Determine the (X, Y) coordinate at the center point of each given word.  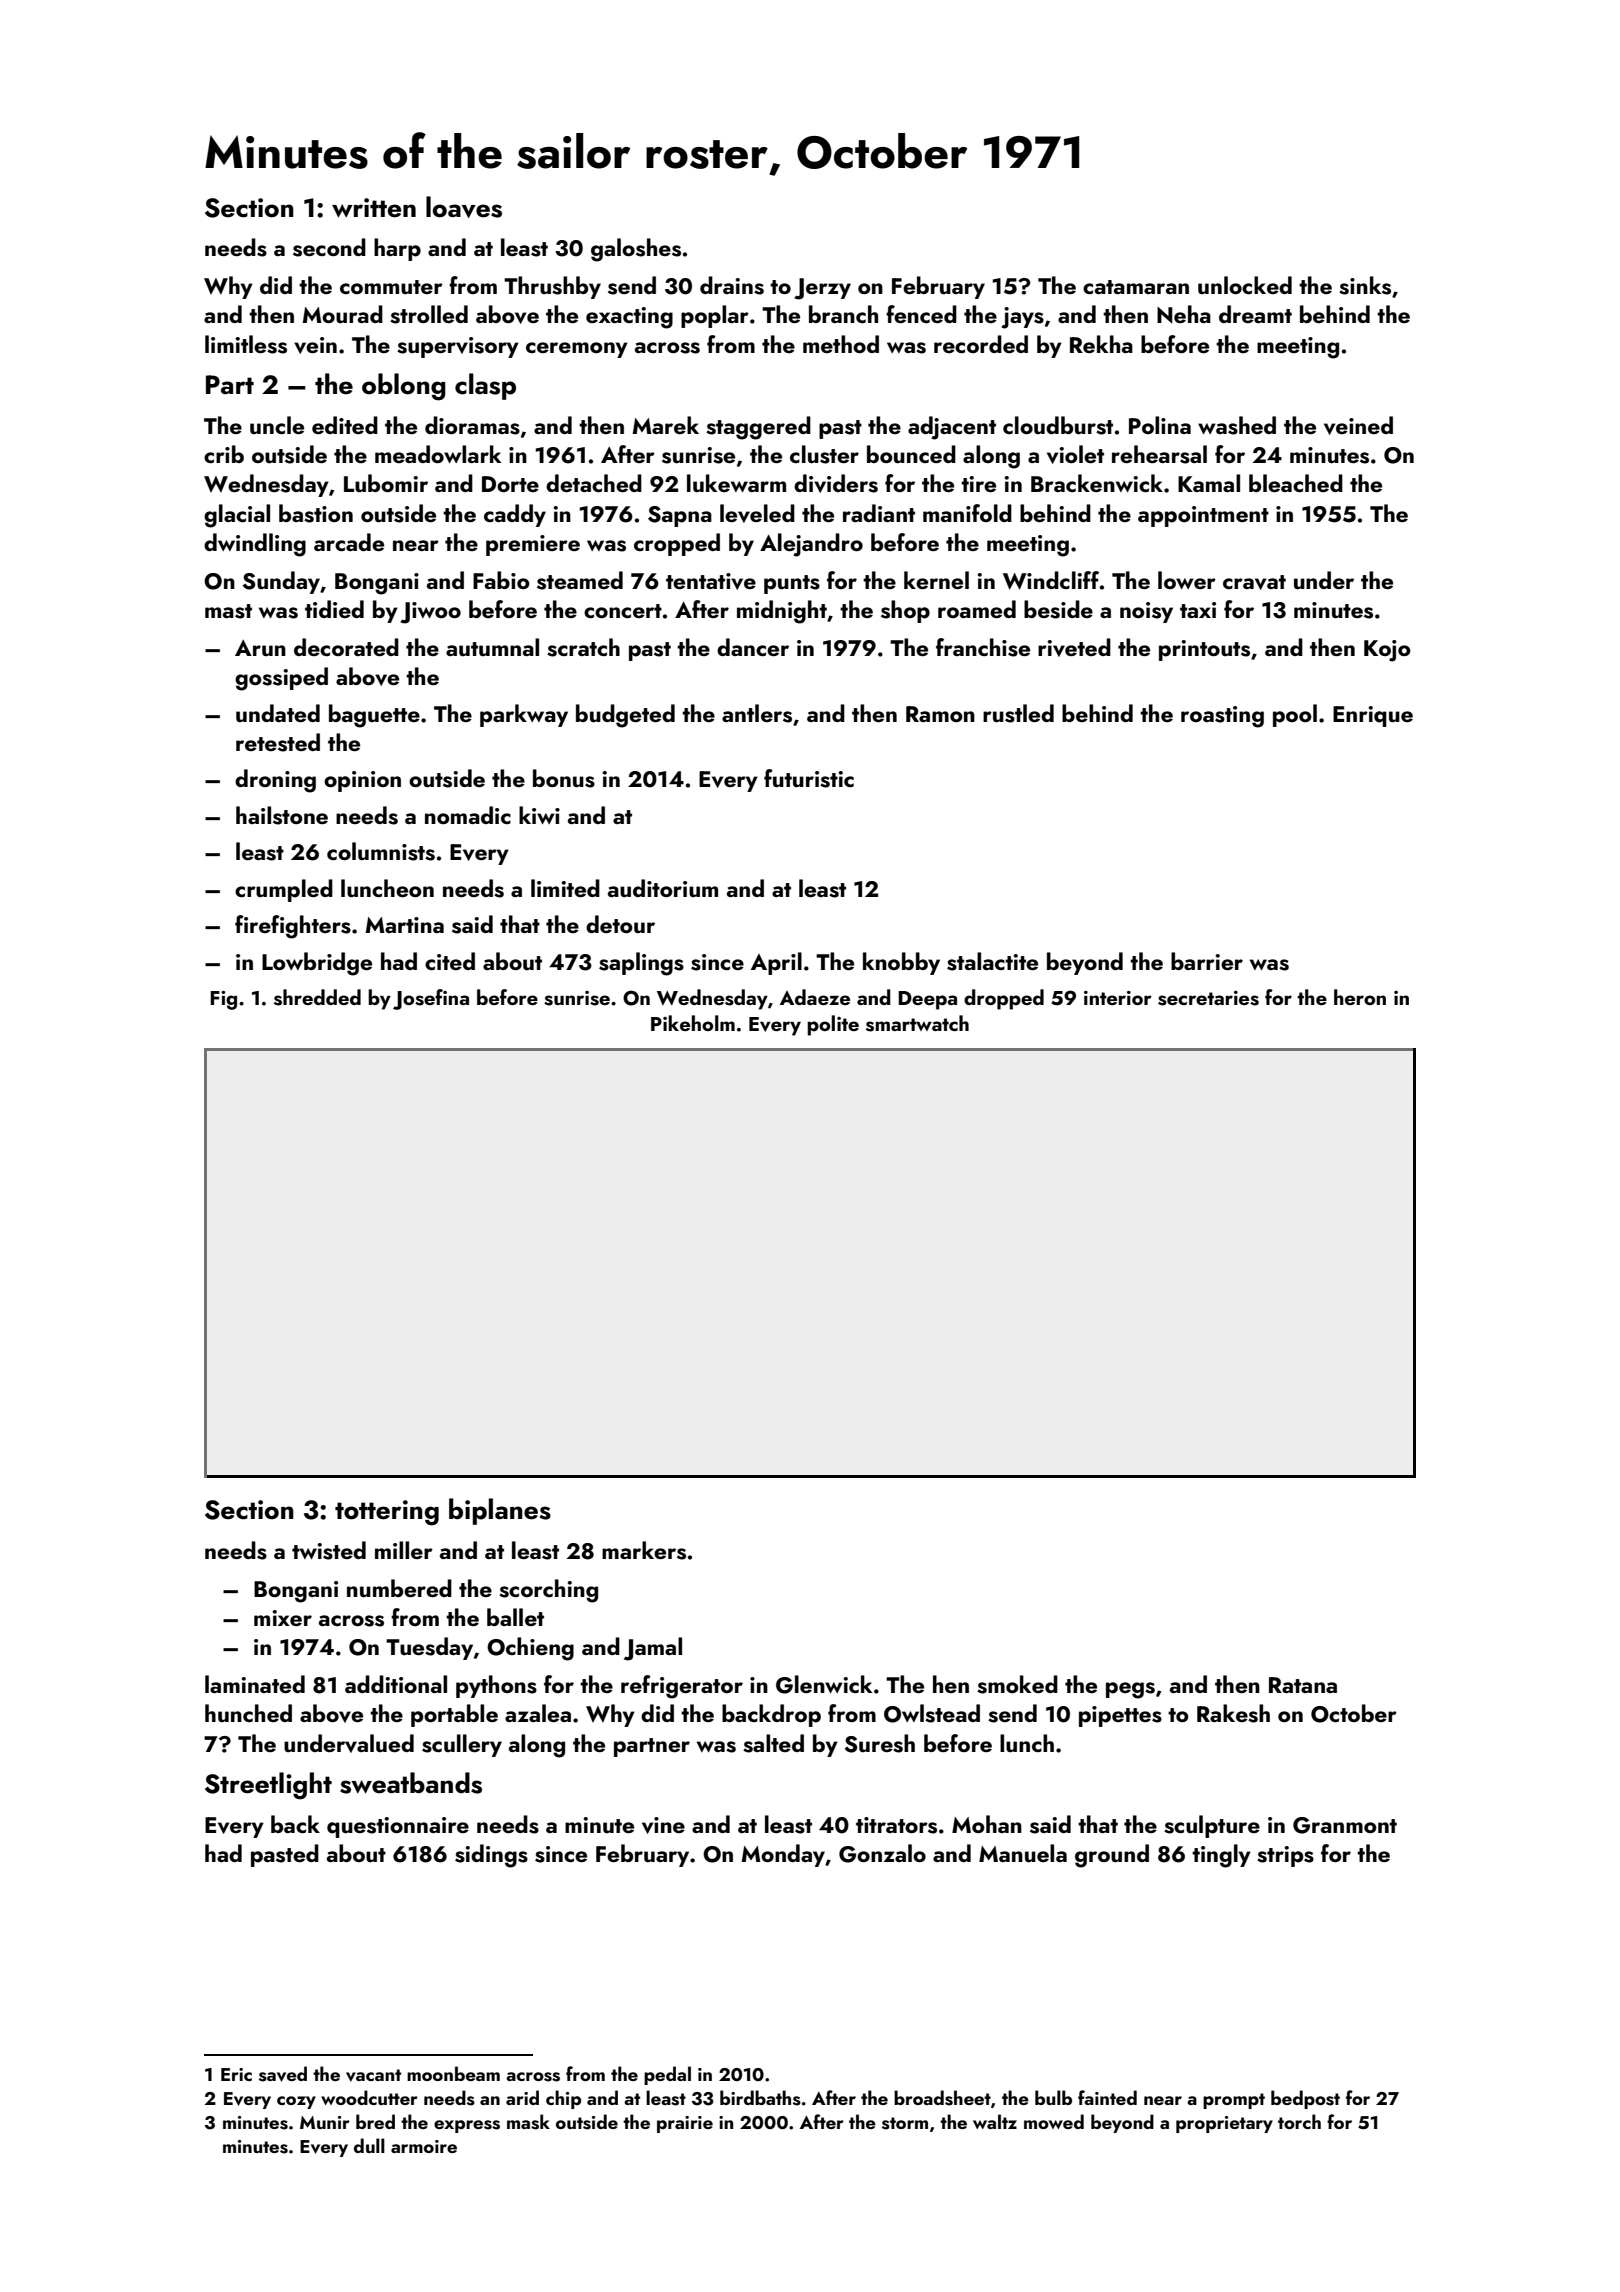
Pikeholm (693, 1023)
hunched (248, 1713)
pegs (1130, 1690)
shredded (317, 997)
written (374, 208)
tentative (711, 581)
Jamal (653, 1649)
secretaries (1208, 998)
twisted (329, 1550)
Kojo (1387, 651)
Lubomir (386, 483)
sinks (1365, 285)
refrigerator (682, 1687)
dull (369, 2145)
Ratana (1303, 1685)
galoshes (636, 250)
